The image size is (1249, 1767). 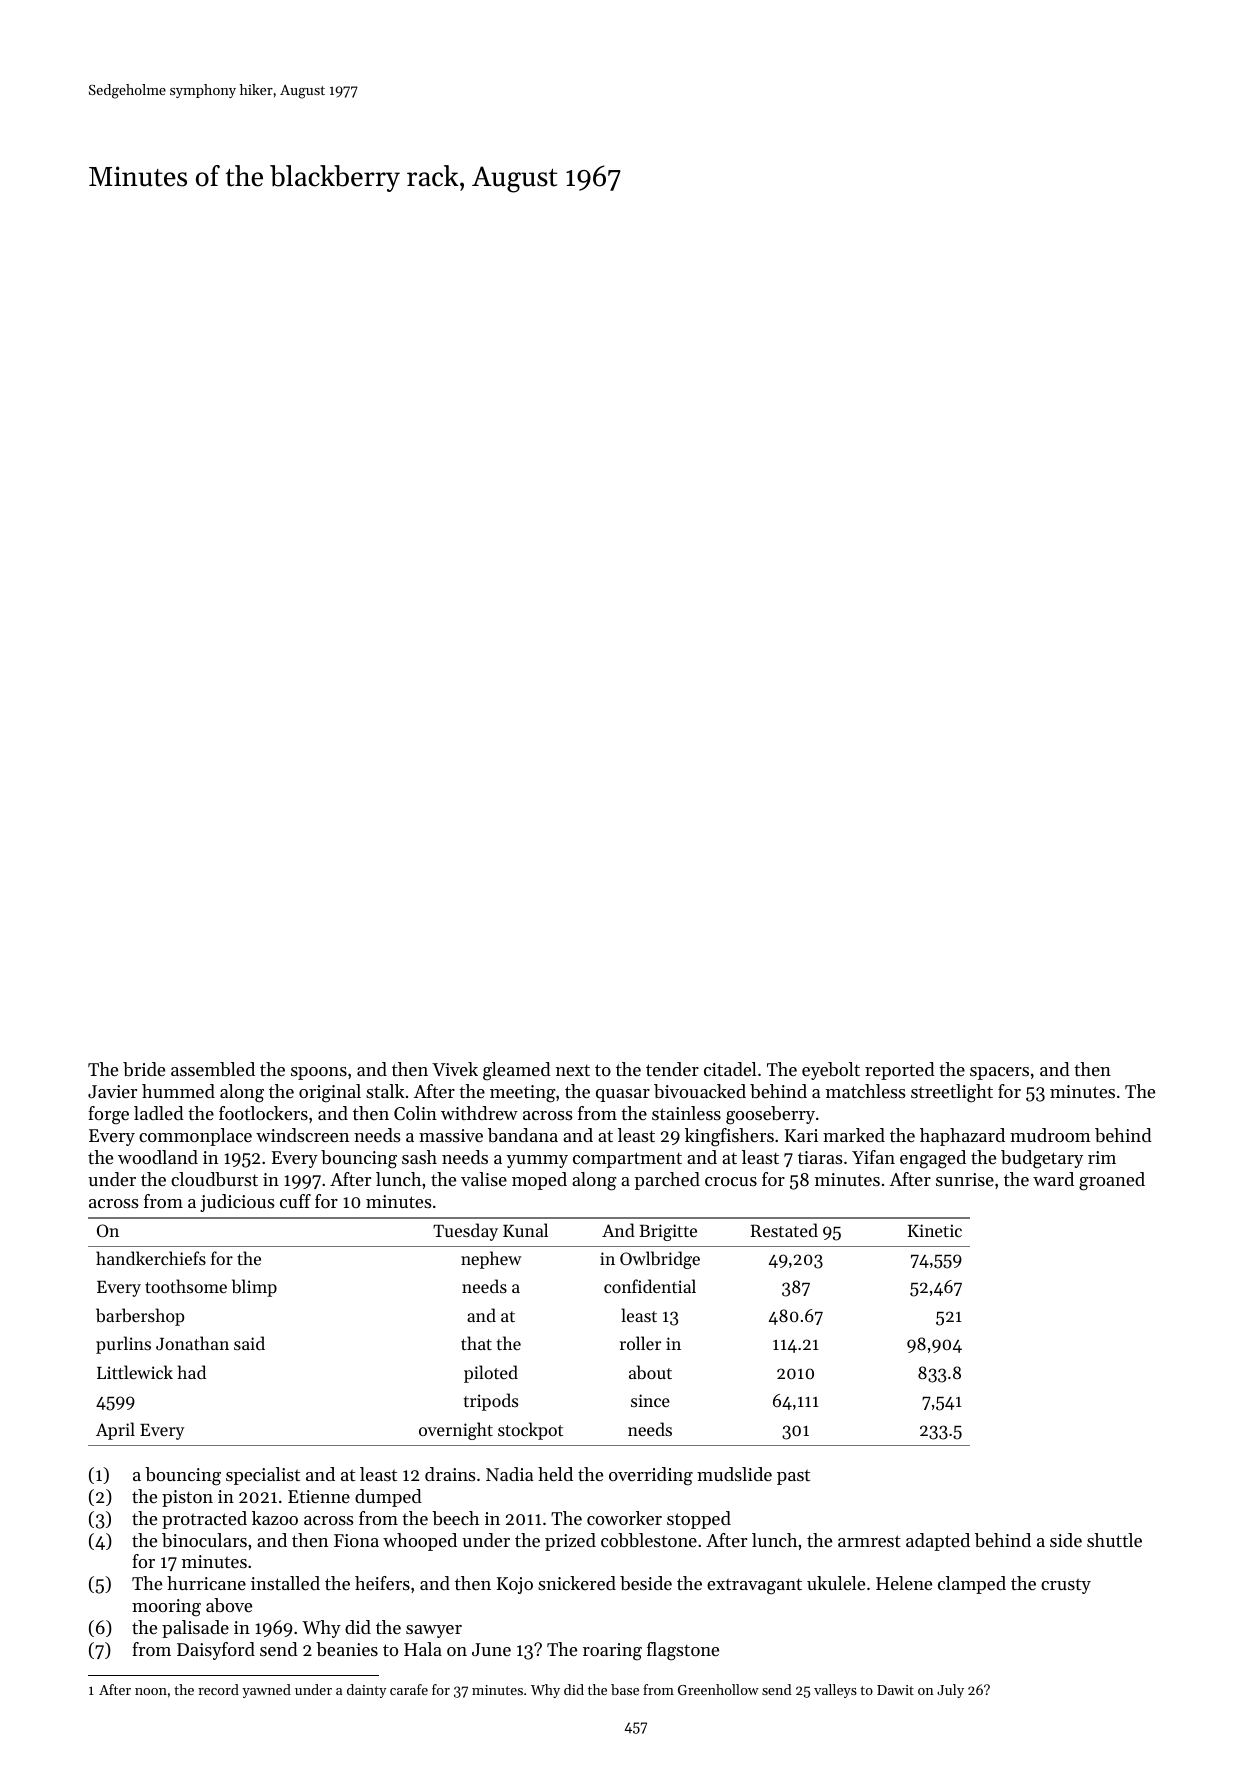 What do you see at coordinates (734, 1474) in the screenshot?
I see `mudslide` at bounding box center [734, 1474].
